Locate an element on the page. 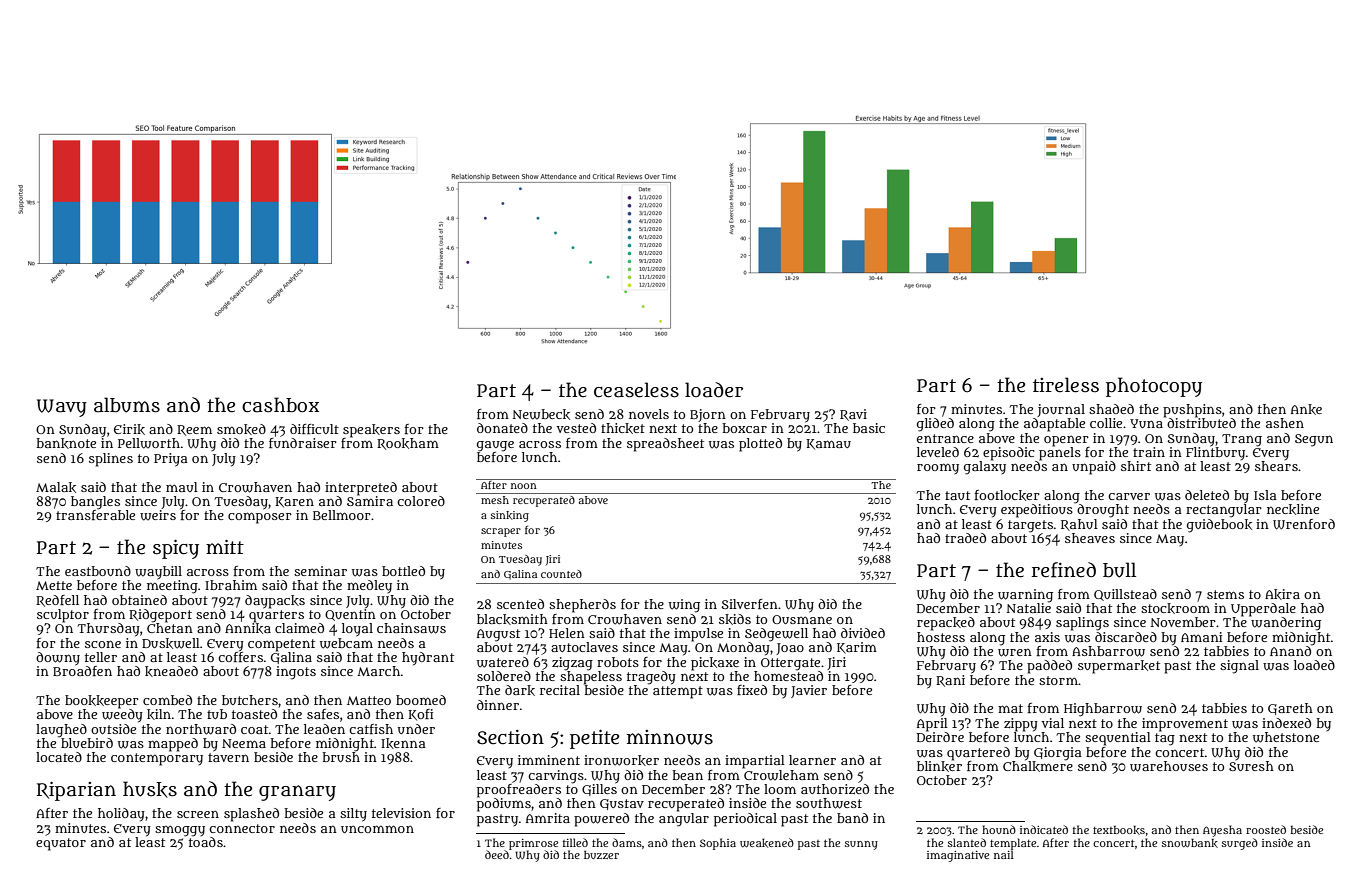 Image resolution: width=1372 pixels, height=887 pixels. laughed is located at coordinates (61, 731).
